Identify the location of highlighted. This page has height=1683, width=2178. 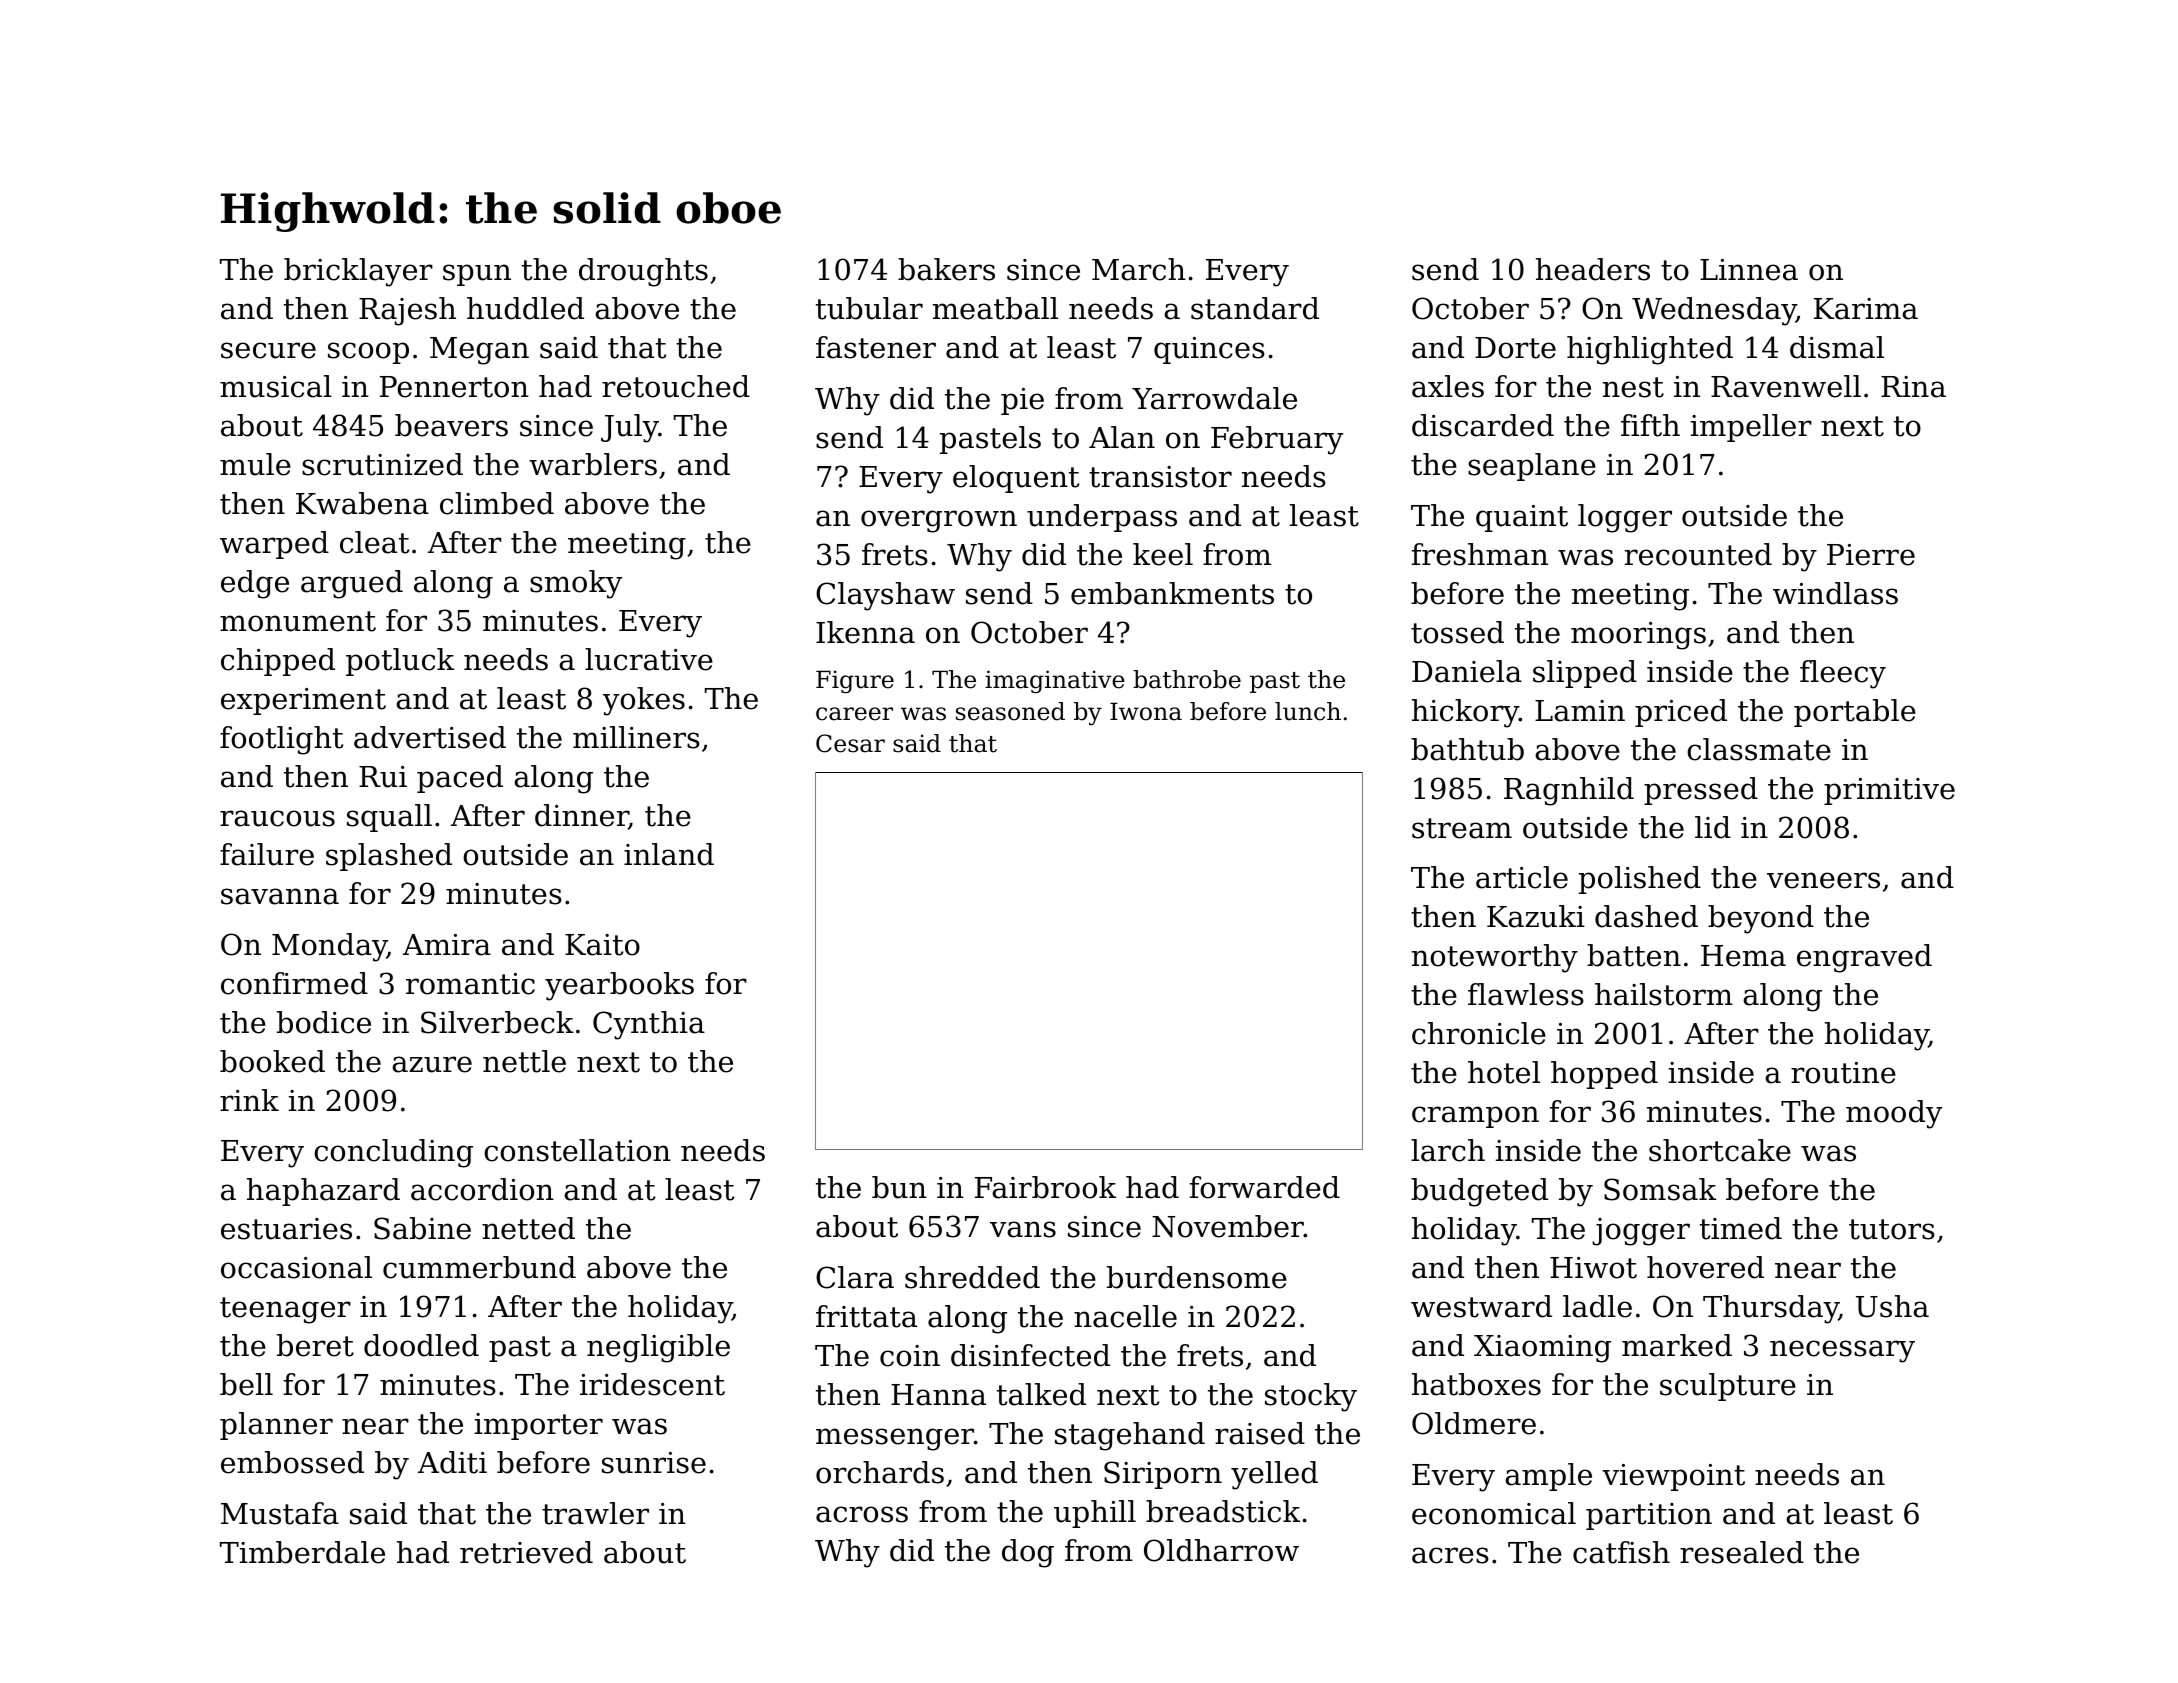
(1650, 350).
